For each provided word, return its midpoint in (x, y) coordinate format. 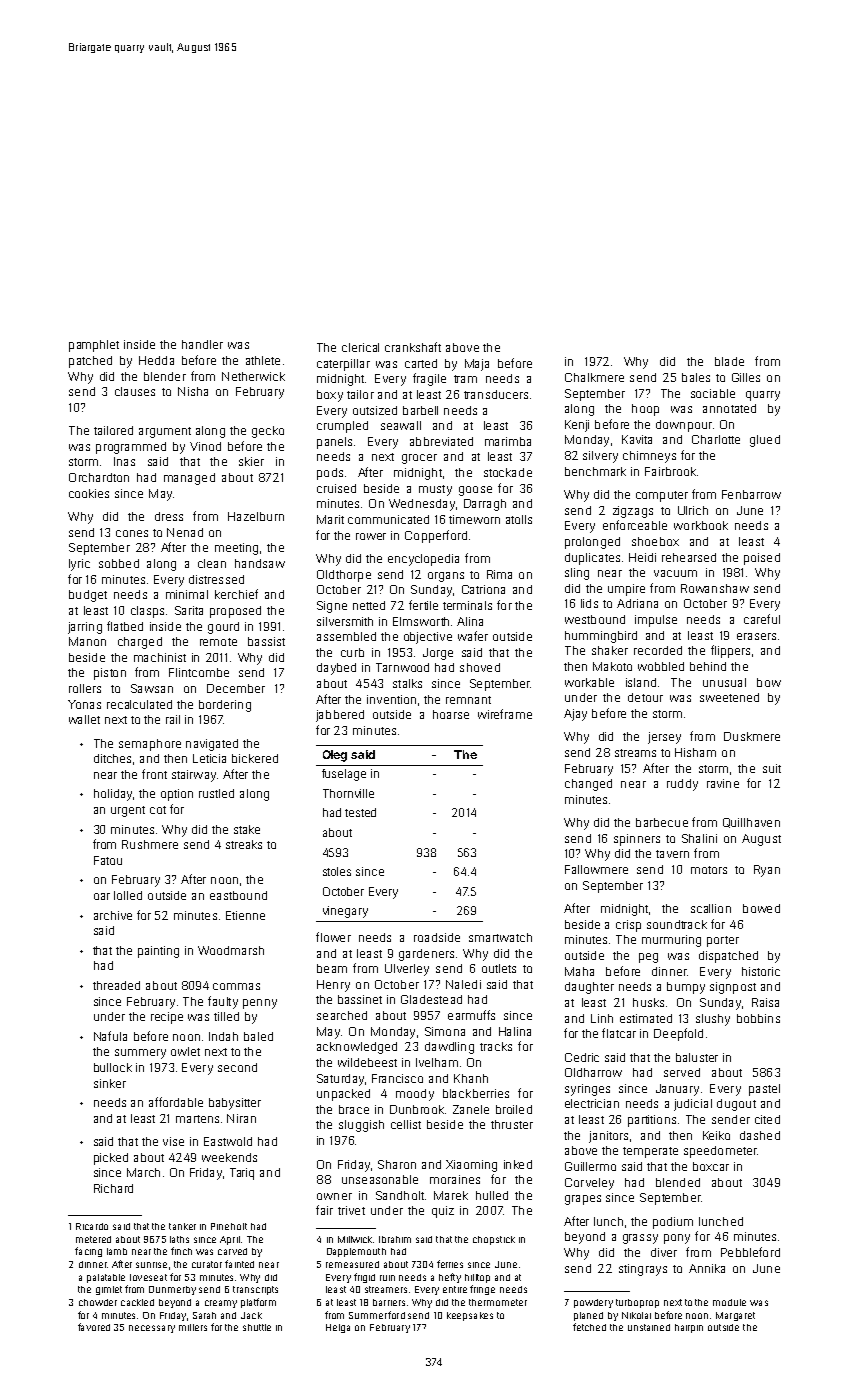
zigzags (633, 512)
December (236, 688)
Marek (451, 1195)
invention (391, 699)
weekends (229, 1157)
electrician (592, 1103)
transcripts (255, 1290)
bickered (255, 758)
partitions (652, 1121)
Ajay (575, 715)
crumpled (342, 427)
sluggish (361, 1126)
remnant (468, 700)
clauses (135, 391)
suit (772, 768)
